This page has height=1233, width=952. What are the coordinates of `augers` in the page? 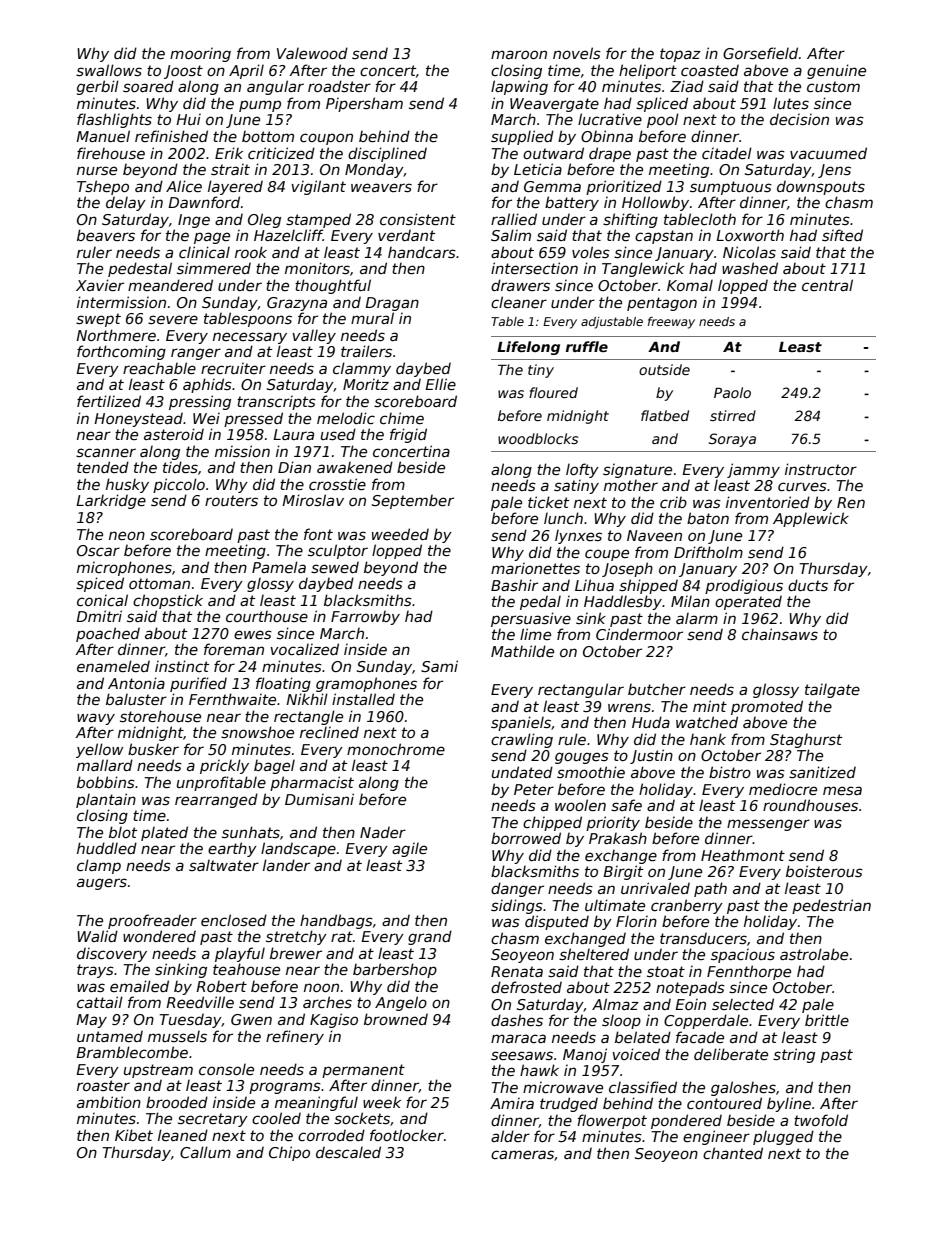 It's located at (102, 884).
